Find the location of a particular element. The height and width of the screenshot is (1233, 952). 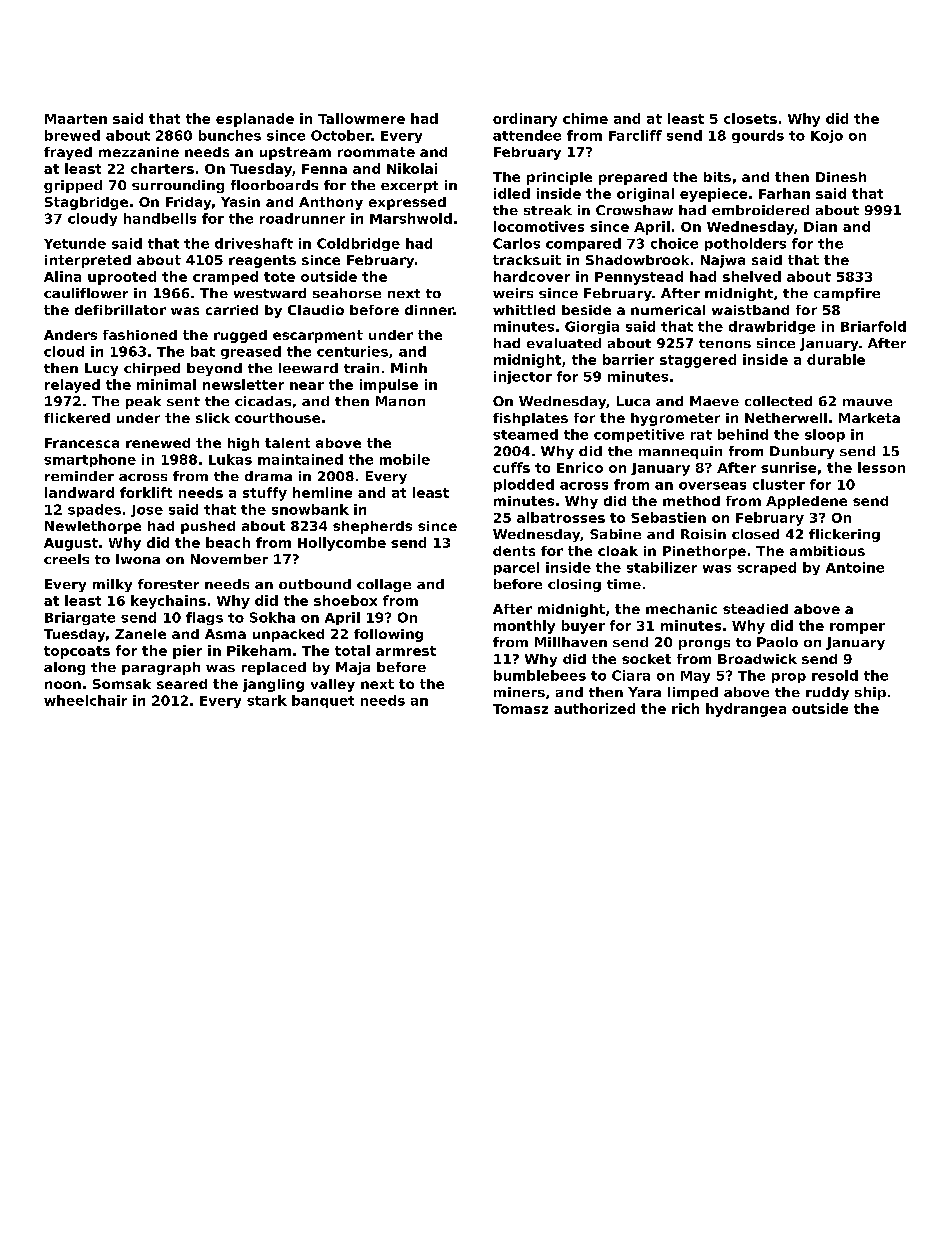

Farhan is located at coordinates (784, 193).
